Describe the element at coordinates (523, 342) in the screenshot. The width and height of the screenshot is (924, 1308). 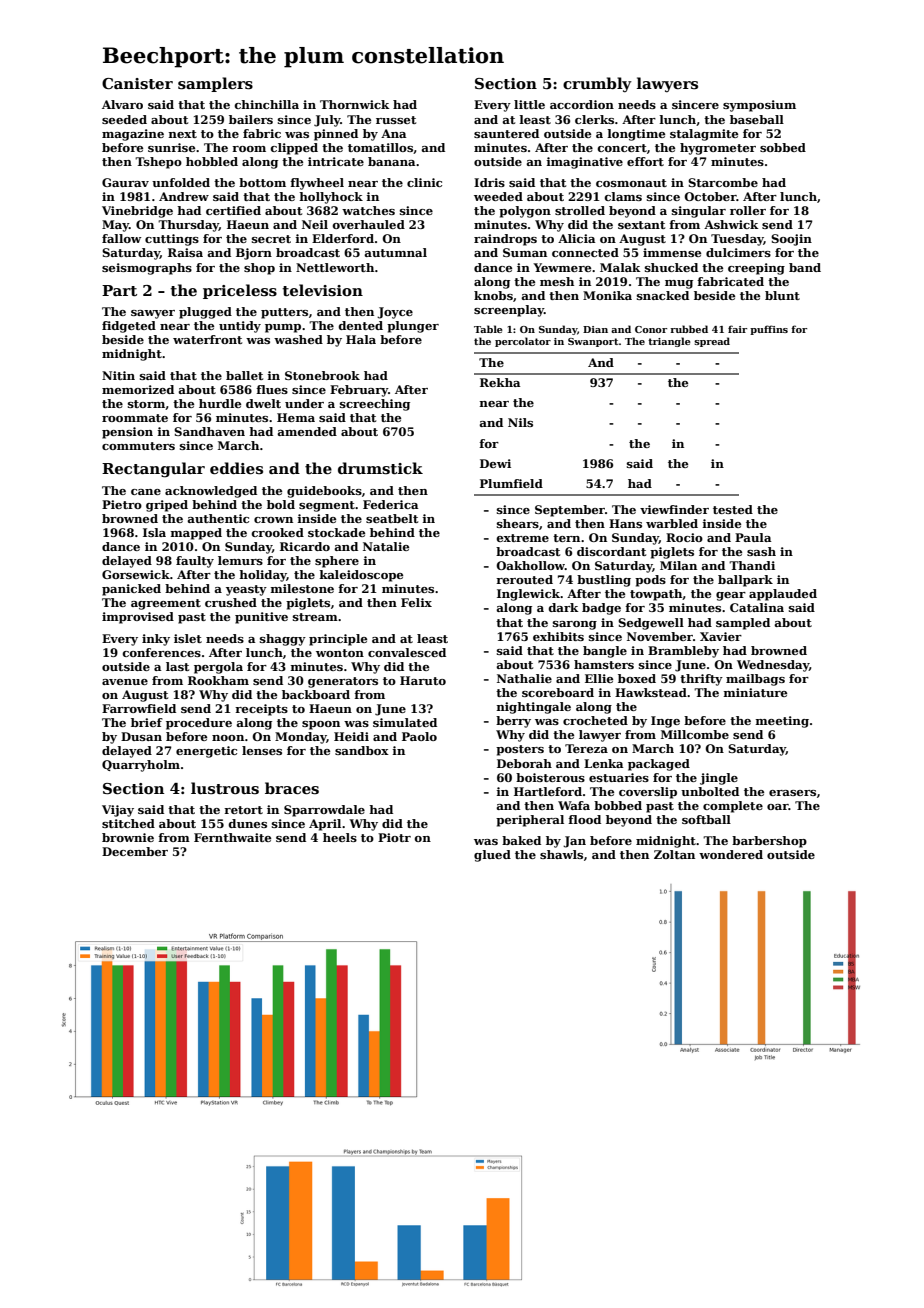
I see `percolator` at that location.
